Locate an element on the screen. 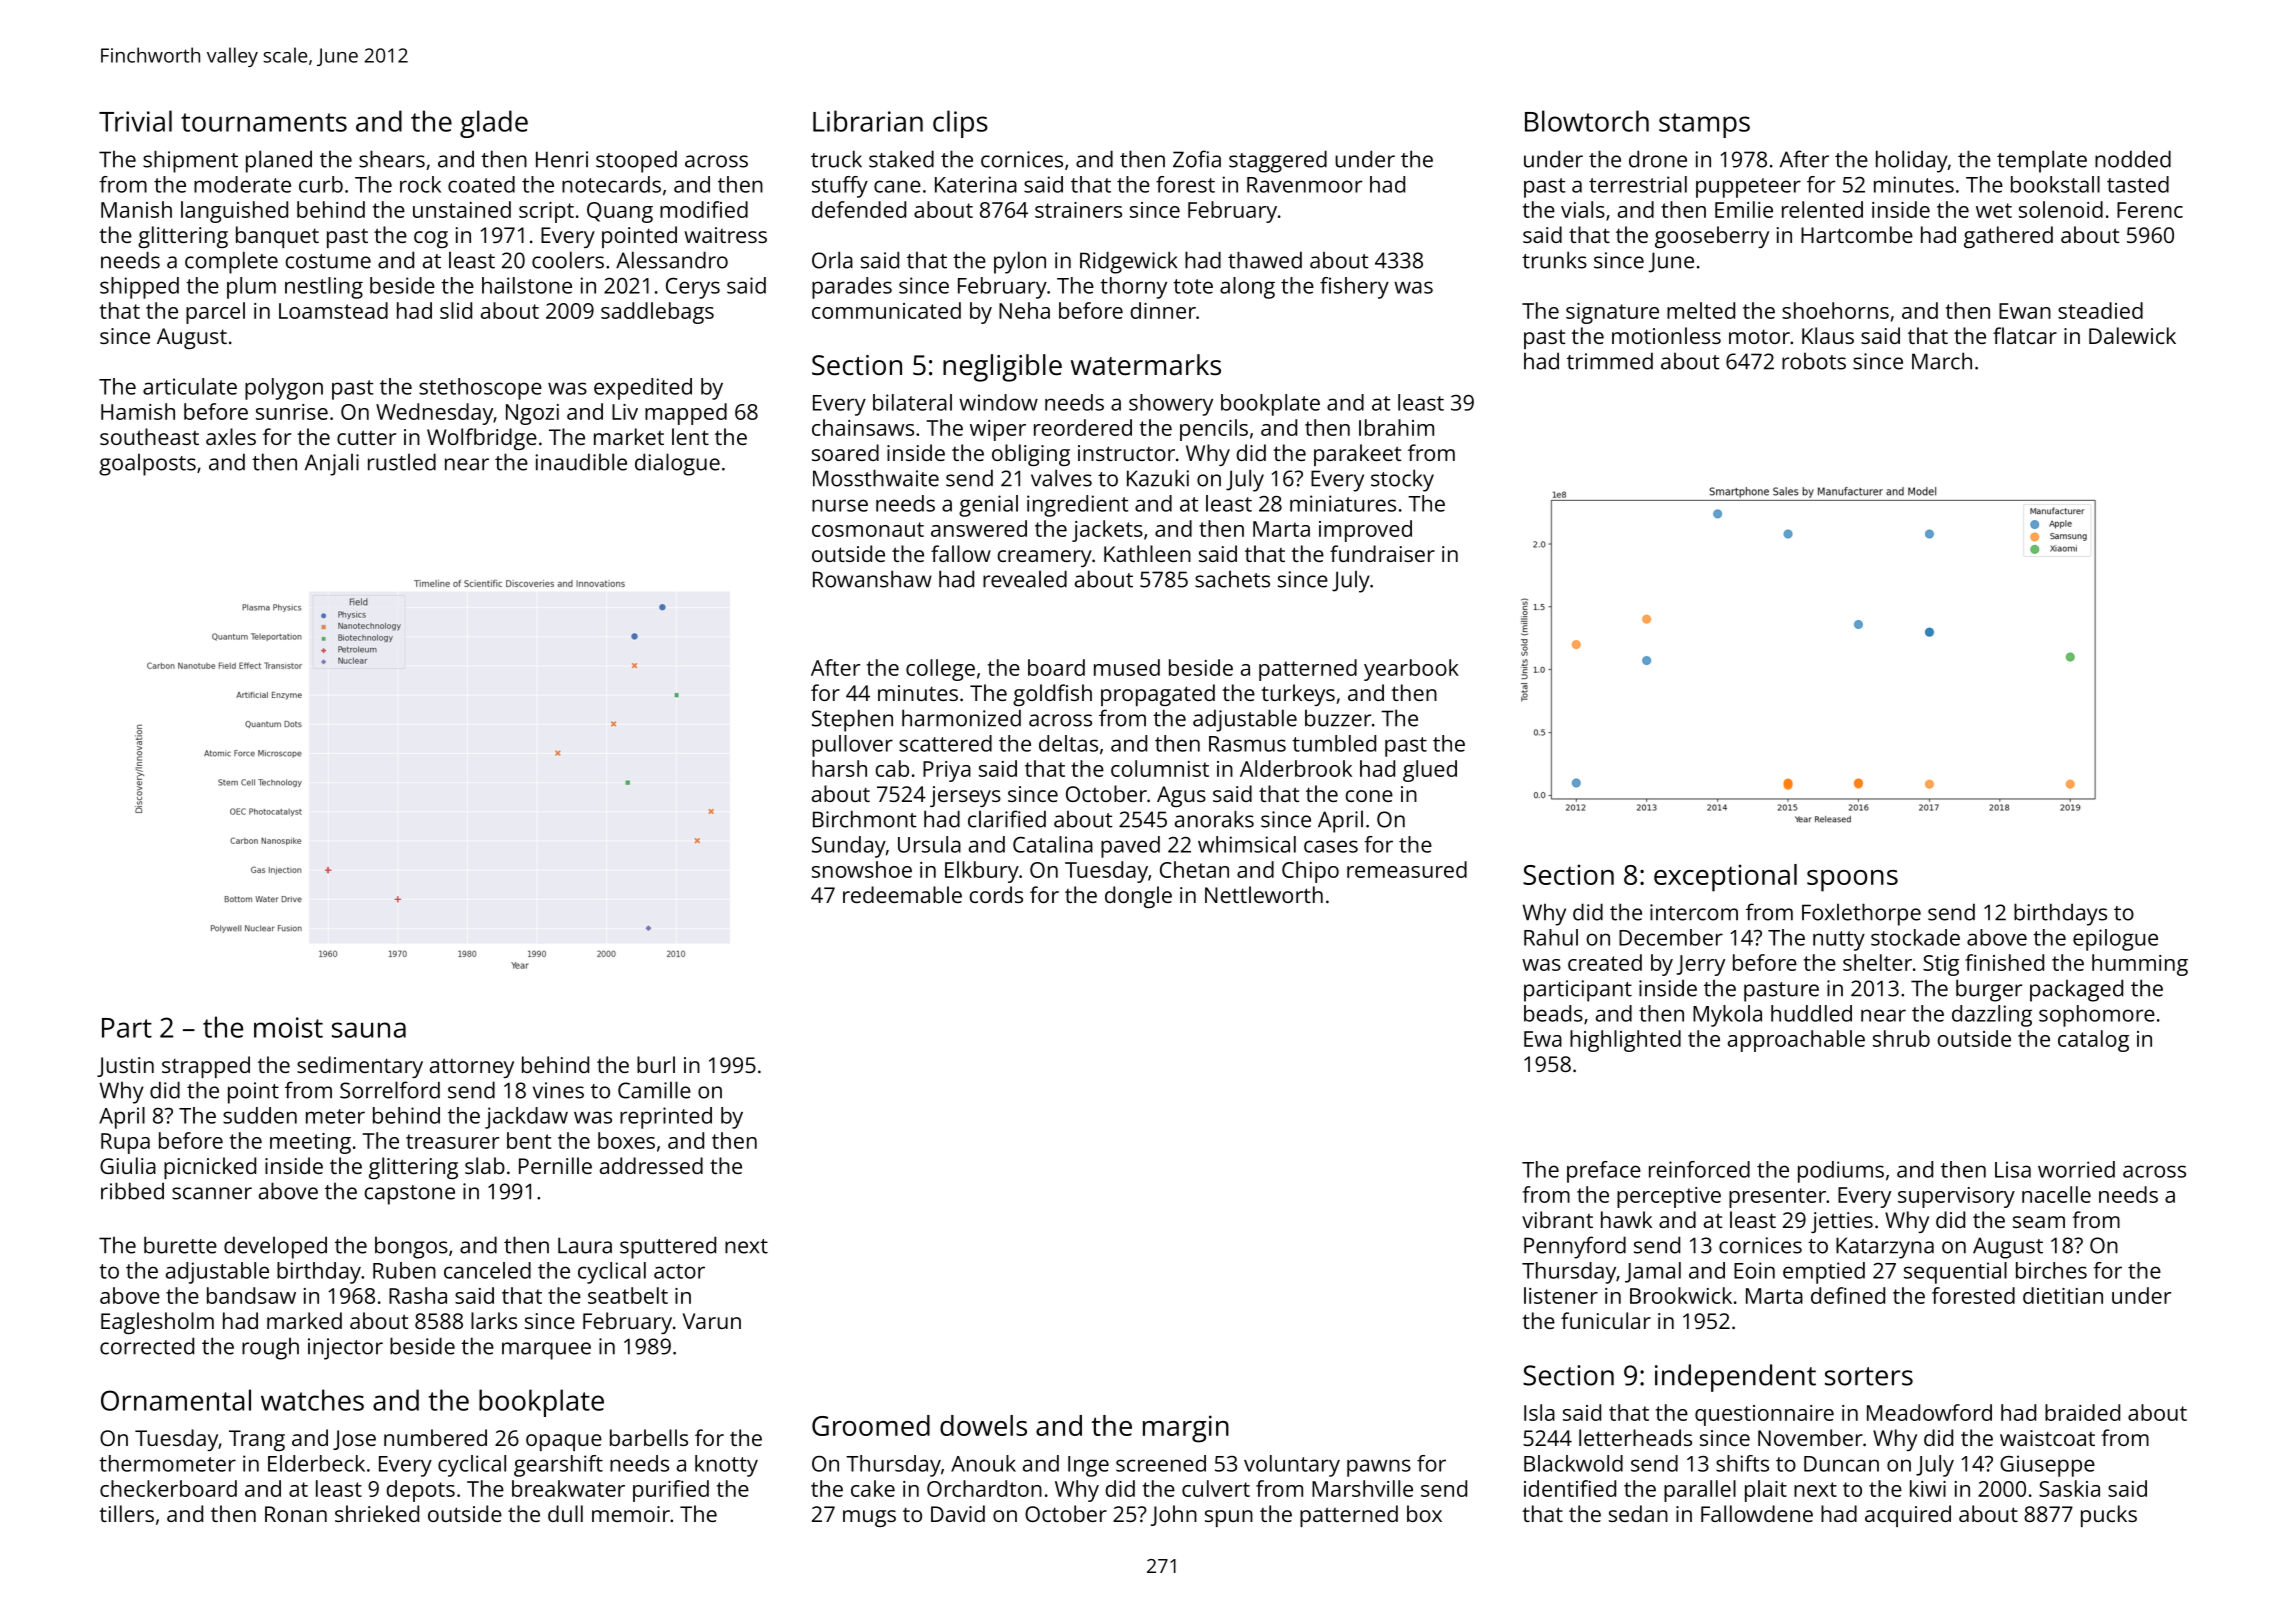  Rasmus is located at coordinates (1247, 744).
